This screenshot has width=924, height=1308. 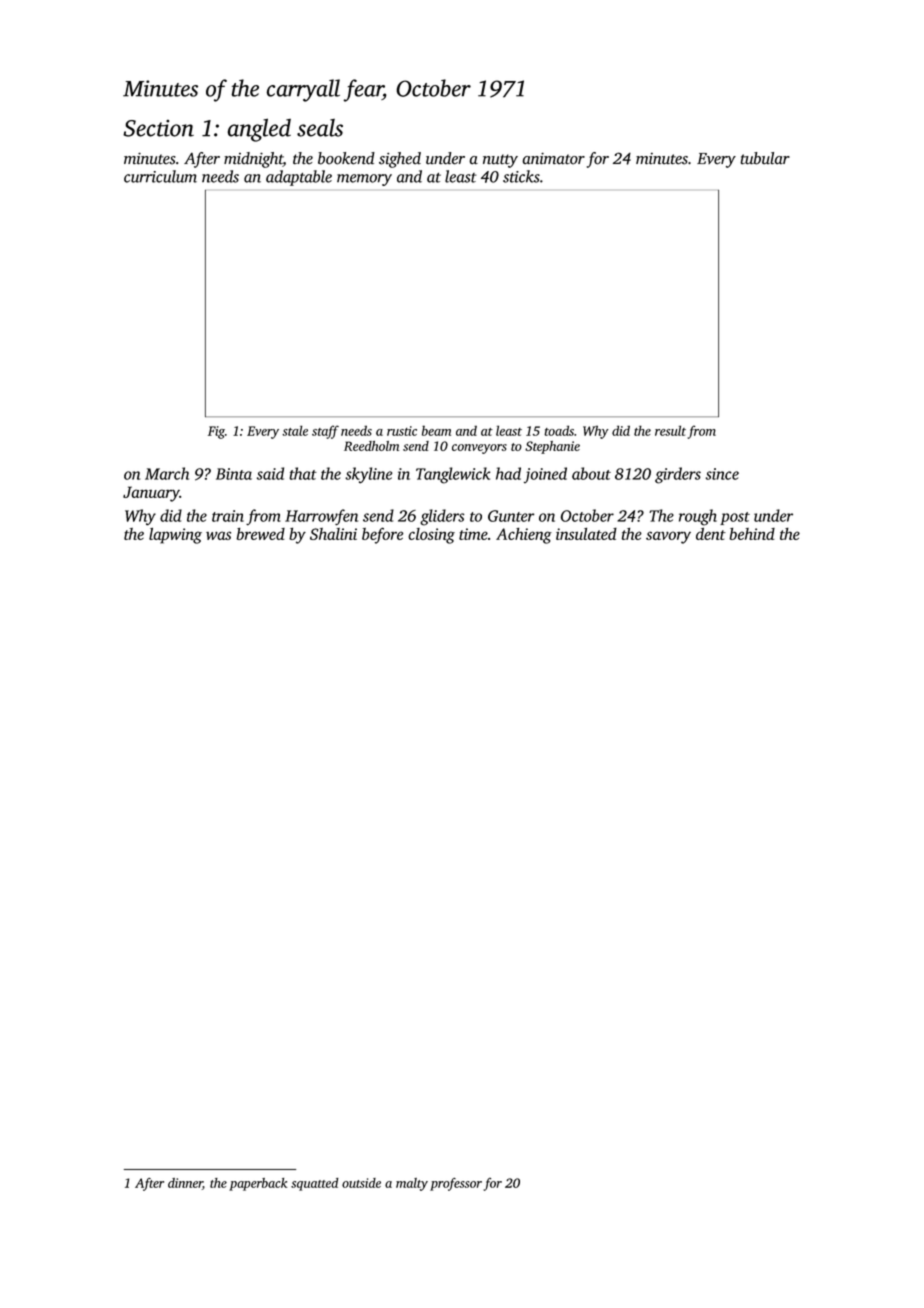 I want to click on professor, so click(x=456, y=1184).
